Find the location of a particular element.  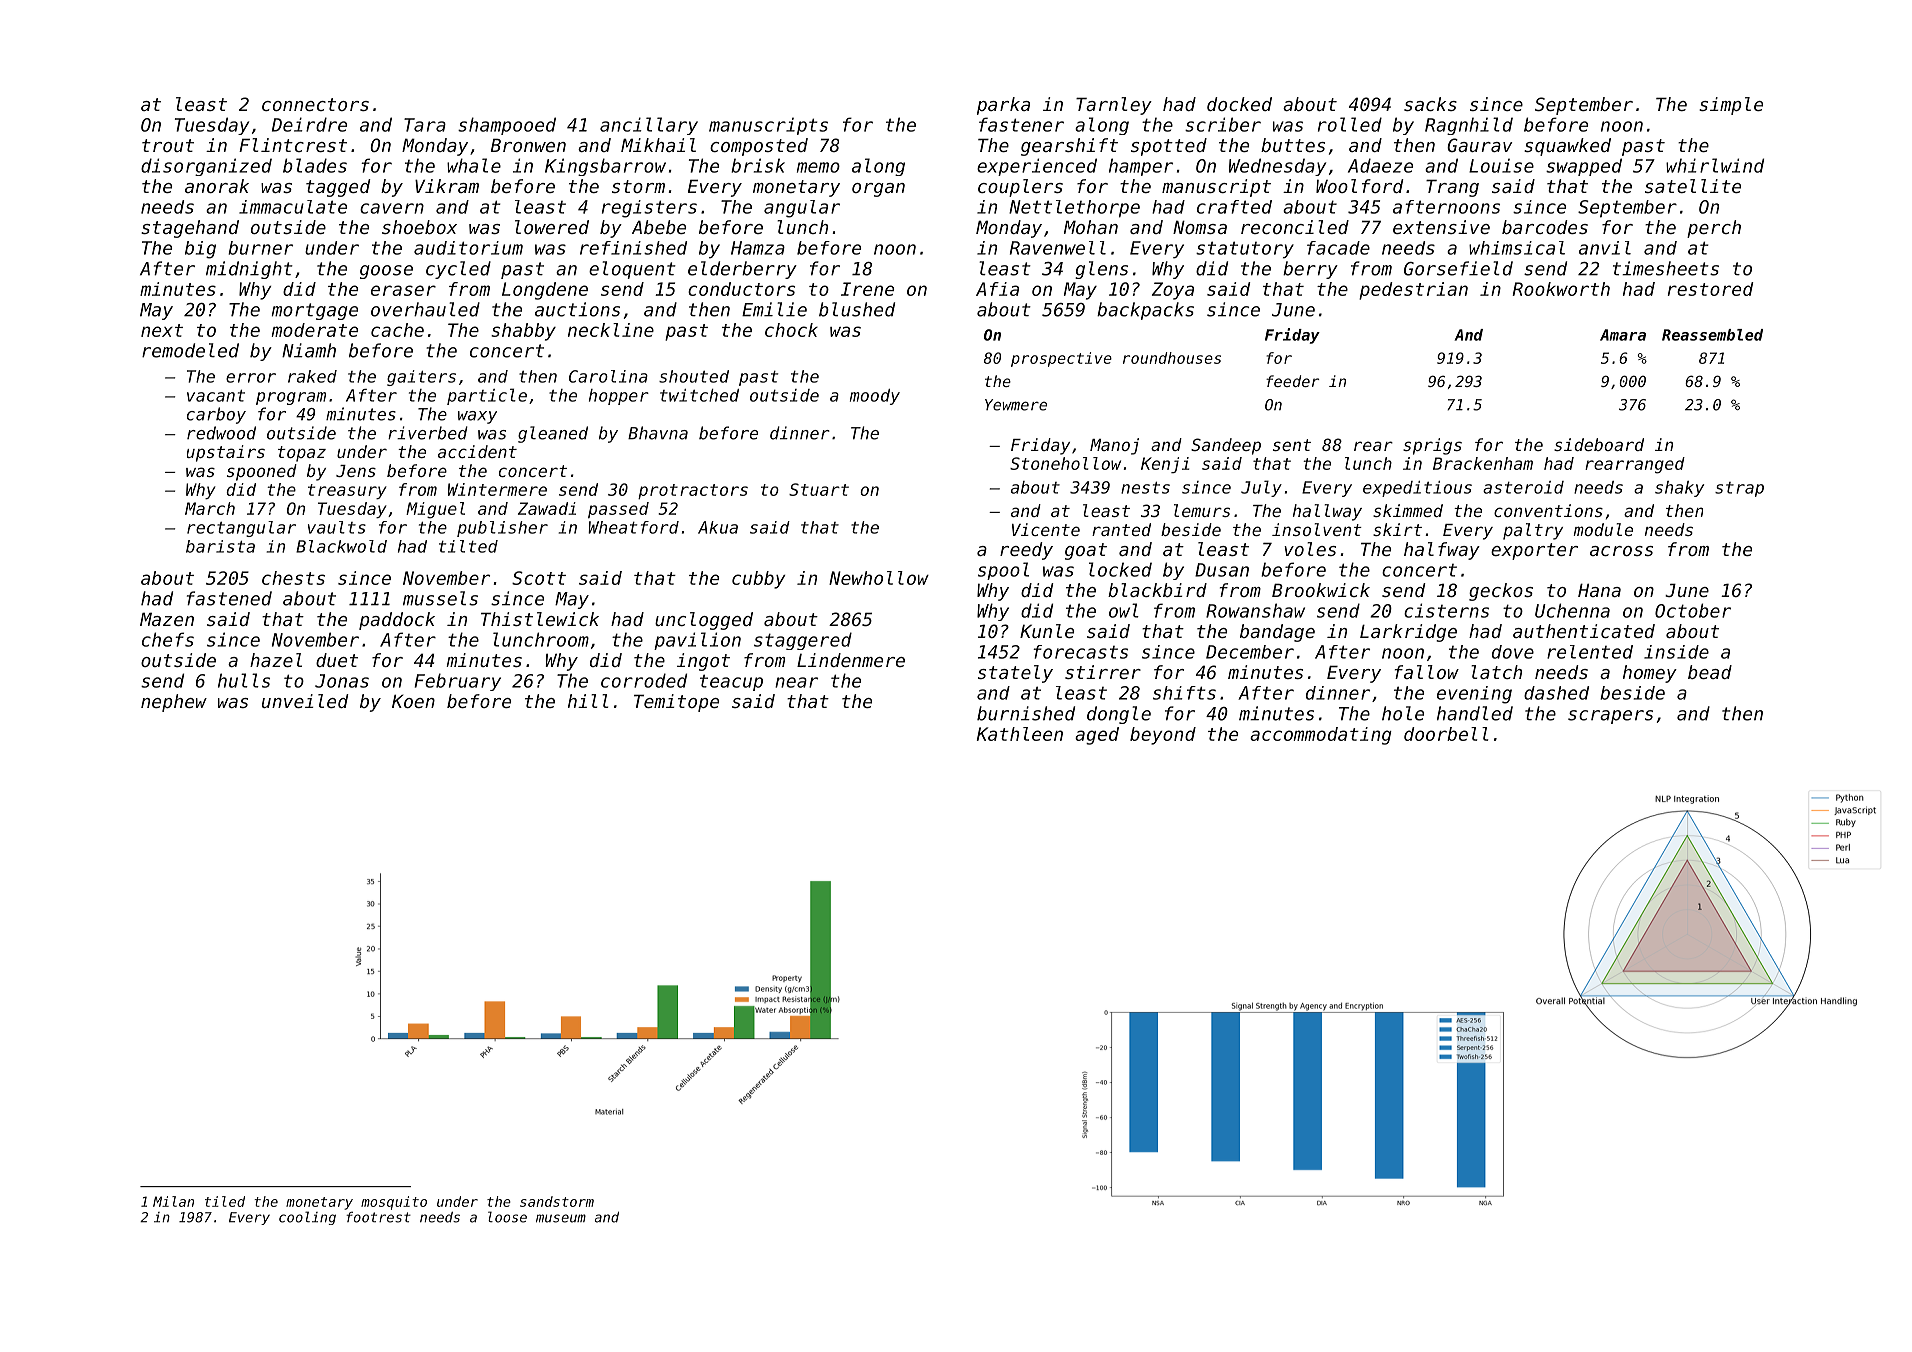

loose is located at coordinates (507, 1217).
